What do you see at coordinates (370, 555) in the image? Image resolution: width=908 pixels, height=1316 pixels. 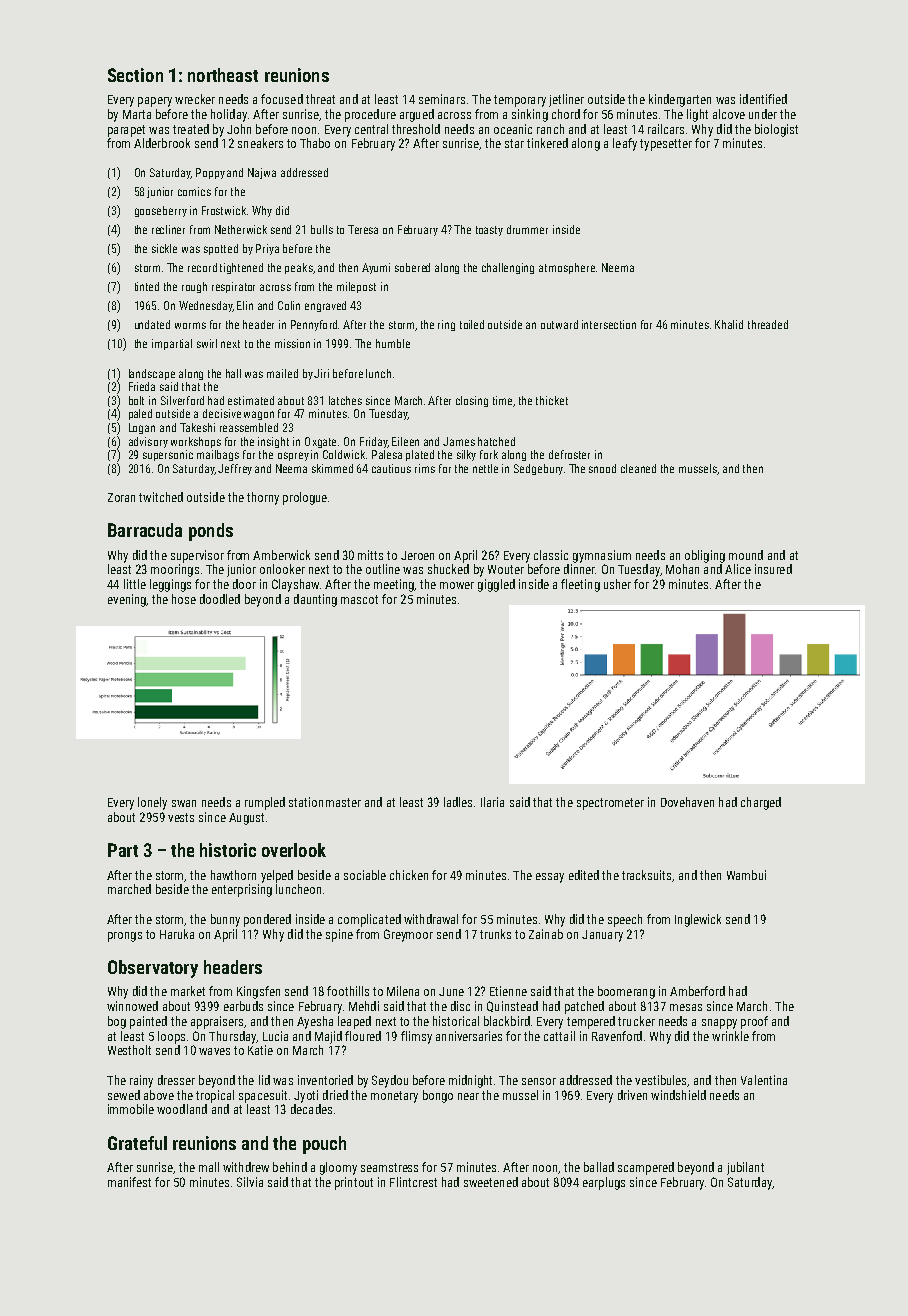 I see `mitts` at bounding box center [370, 555].
